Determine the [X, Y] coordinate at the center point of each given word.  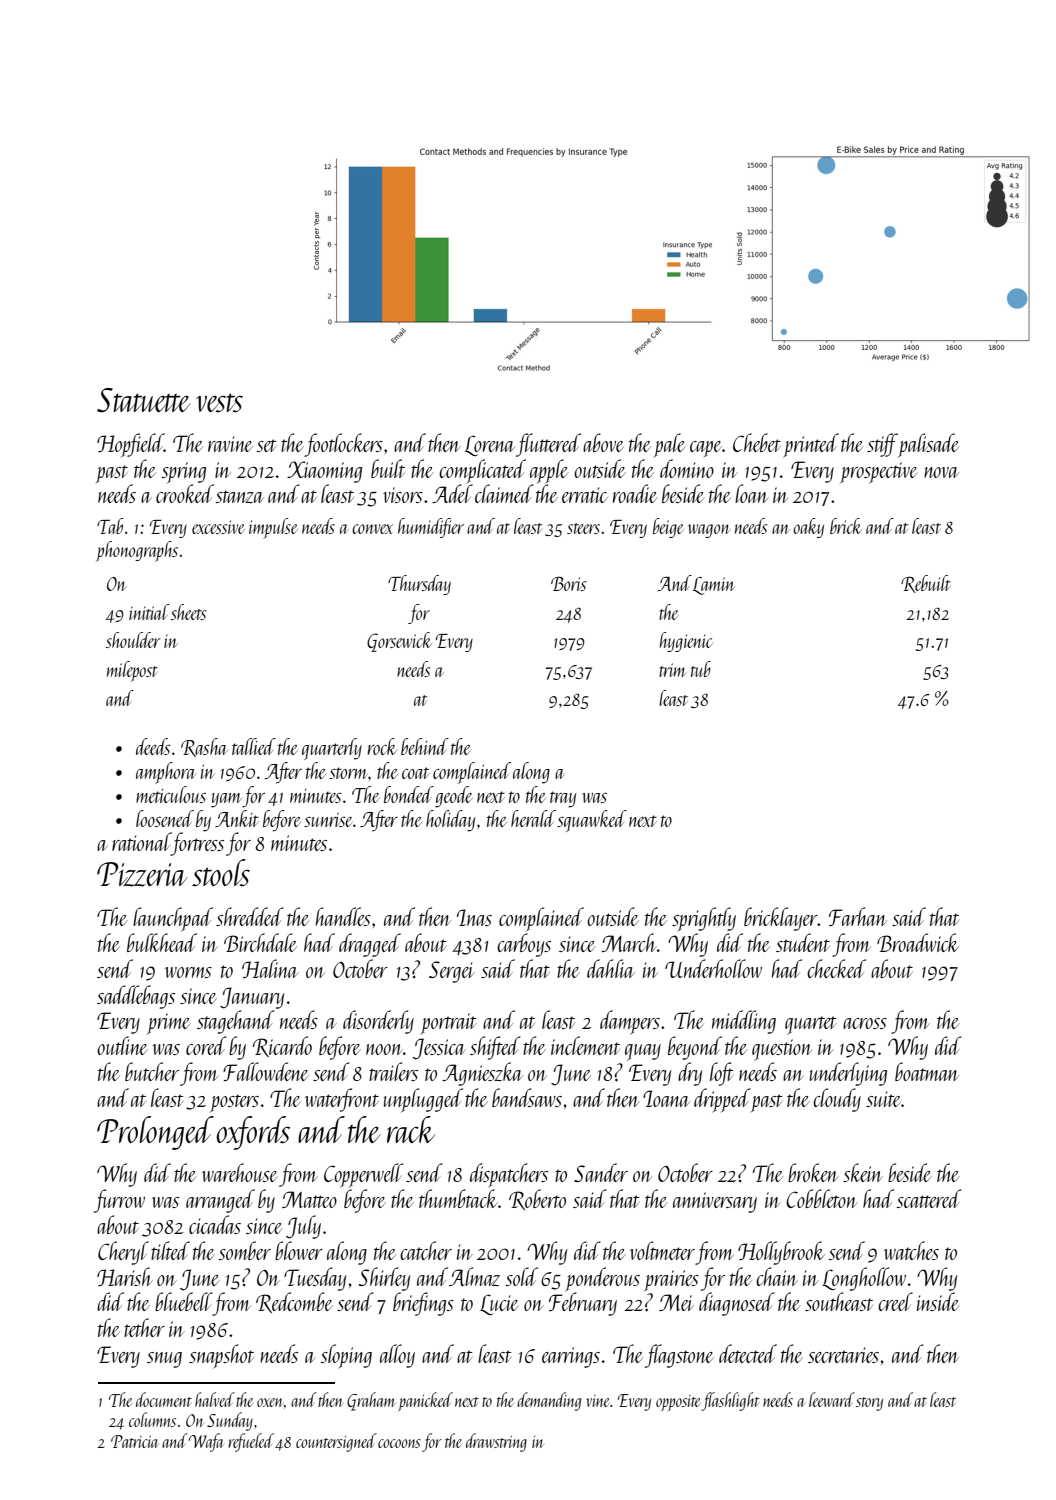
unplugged [423, 1100]
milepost [132, 671]
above [603, 442]
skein [863, 1172]
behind [425, 746]
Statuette [144, 400]
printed [811, 445]
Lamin [714, 586]
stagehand [236, 1022]
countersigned [336, 1442]
